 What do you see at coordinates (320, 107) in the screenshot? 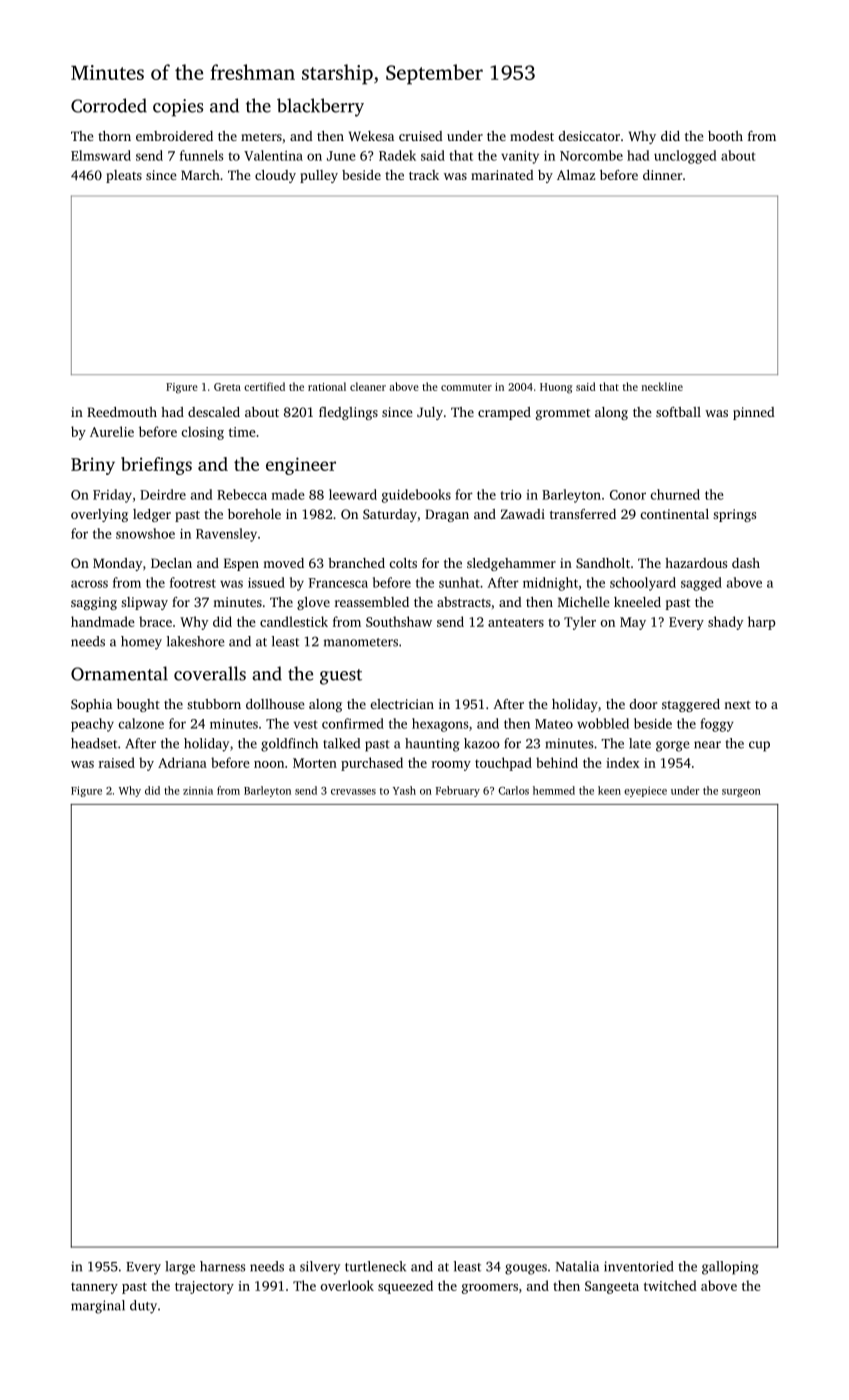
I see `blackberry` at bounding box center [320, 107].
